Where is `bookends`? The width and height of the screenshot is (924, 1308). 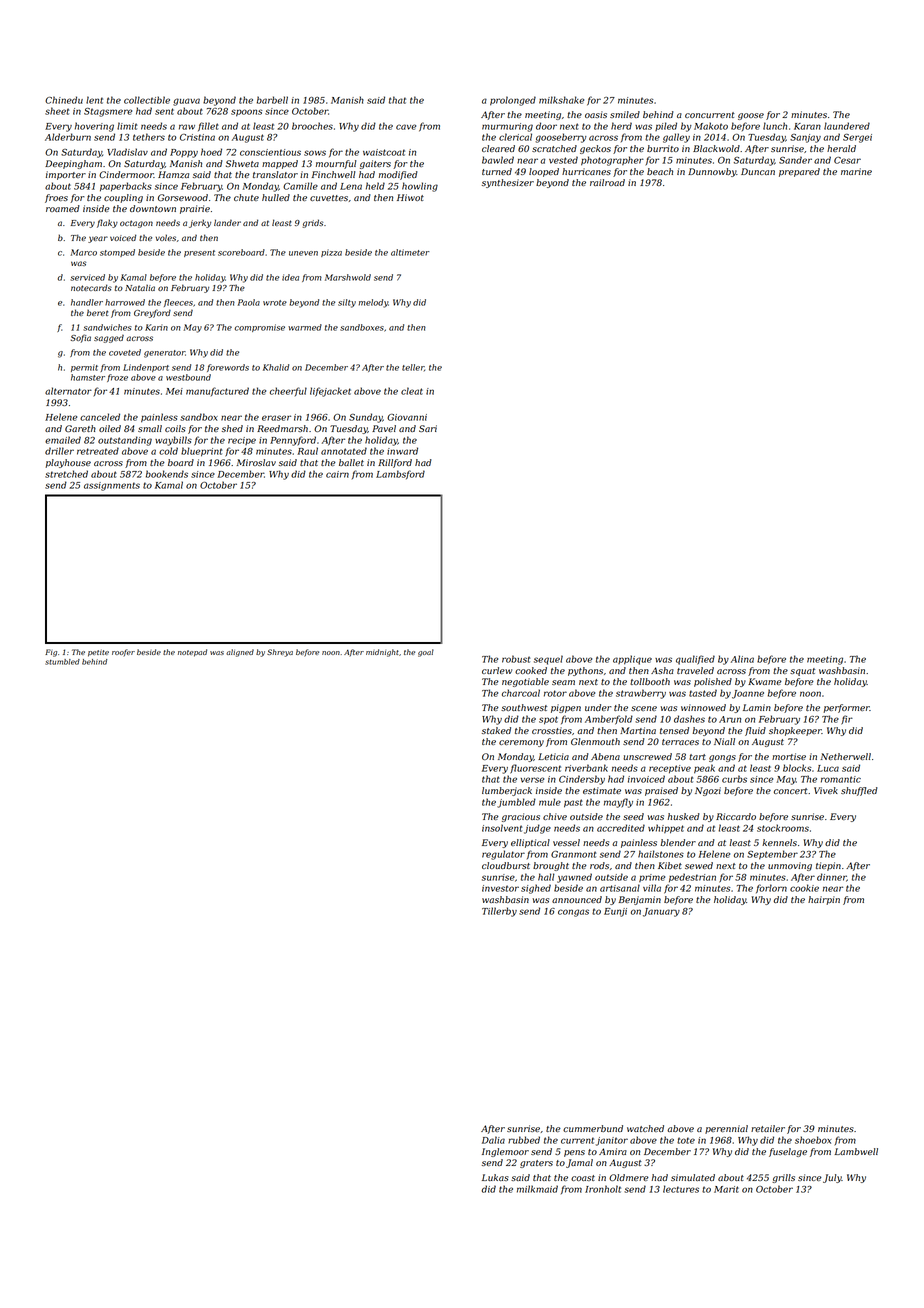
bookends is located at coordinates (167, 474).
